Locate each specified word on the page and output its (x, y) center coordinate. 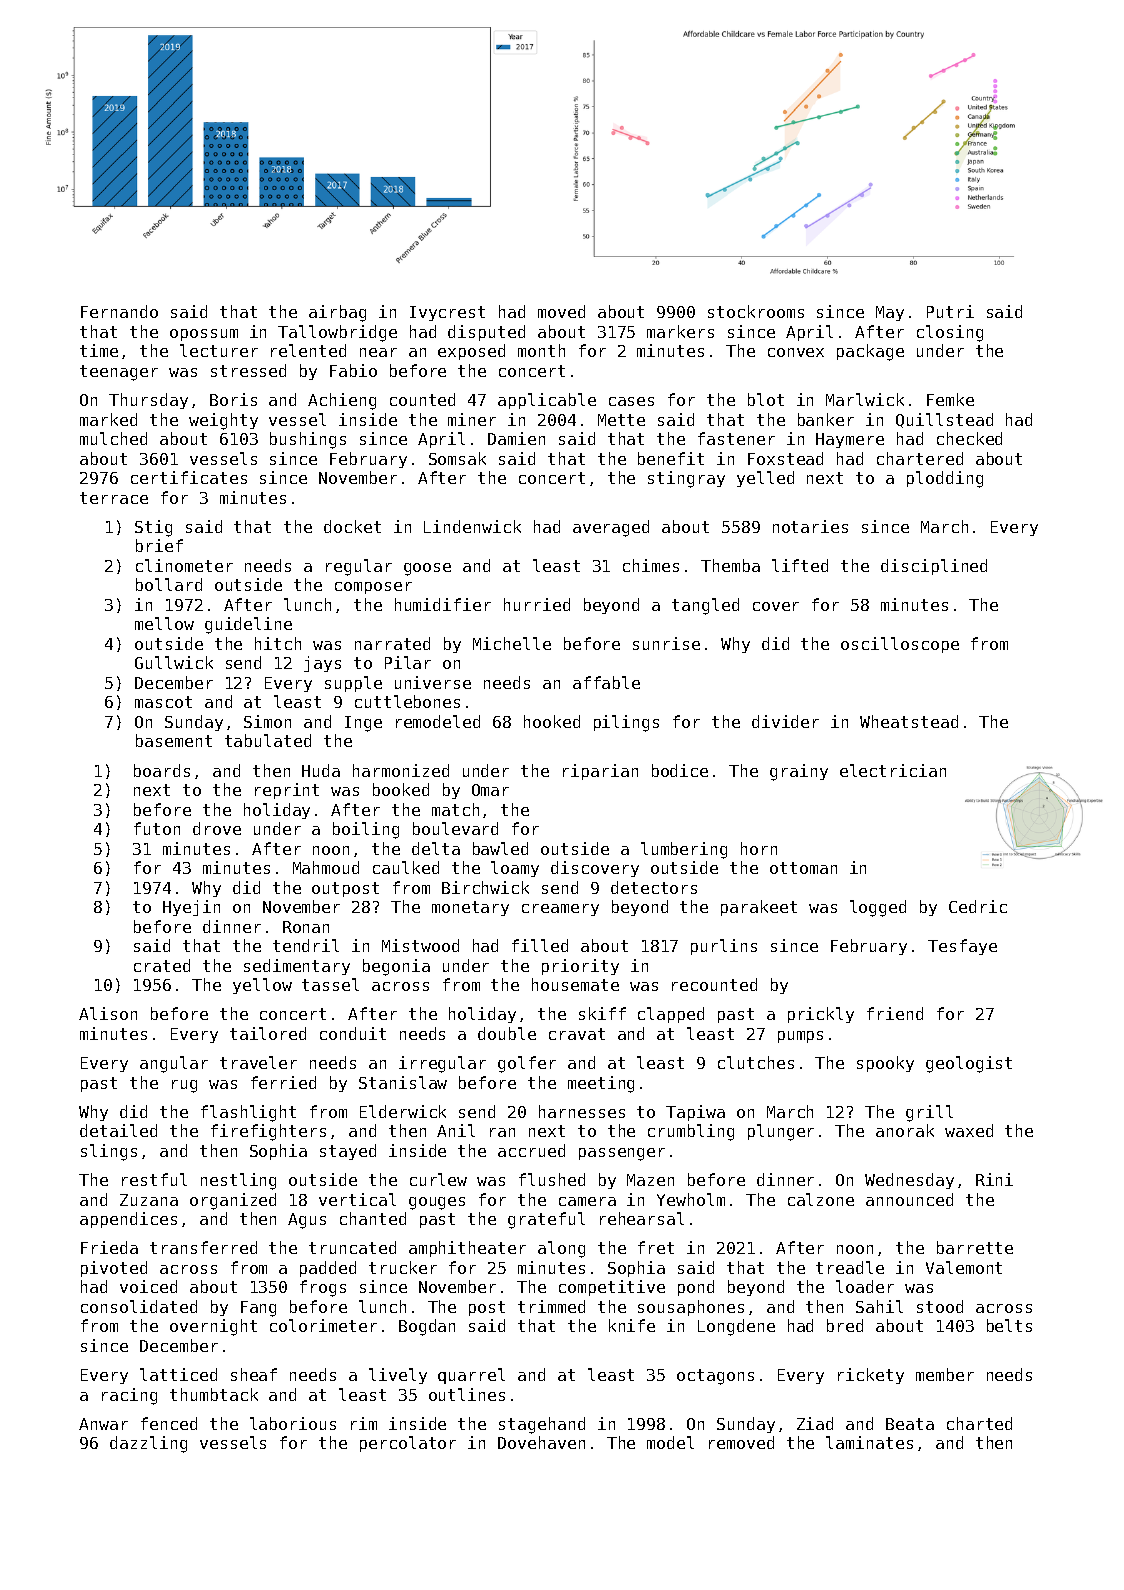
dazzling (148, 1444)
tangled (705, 606)
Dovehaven (541, 1442)
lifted (800, 565)
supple (353, 684)
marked (108, 419)
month (541, 350)
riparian (600, 772)
